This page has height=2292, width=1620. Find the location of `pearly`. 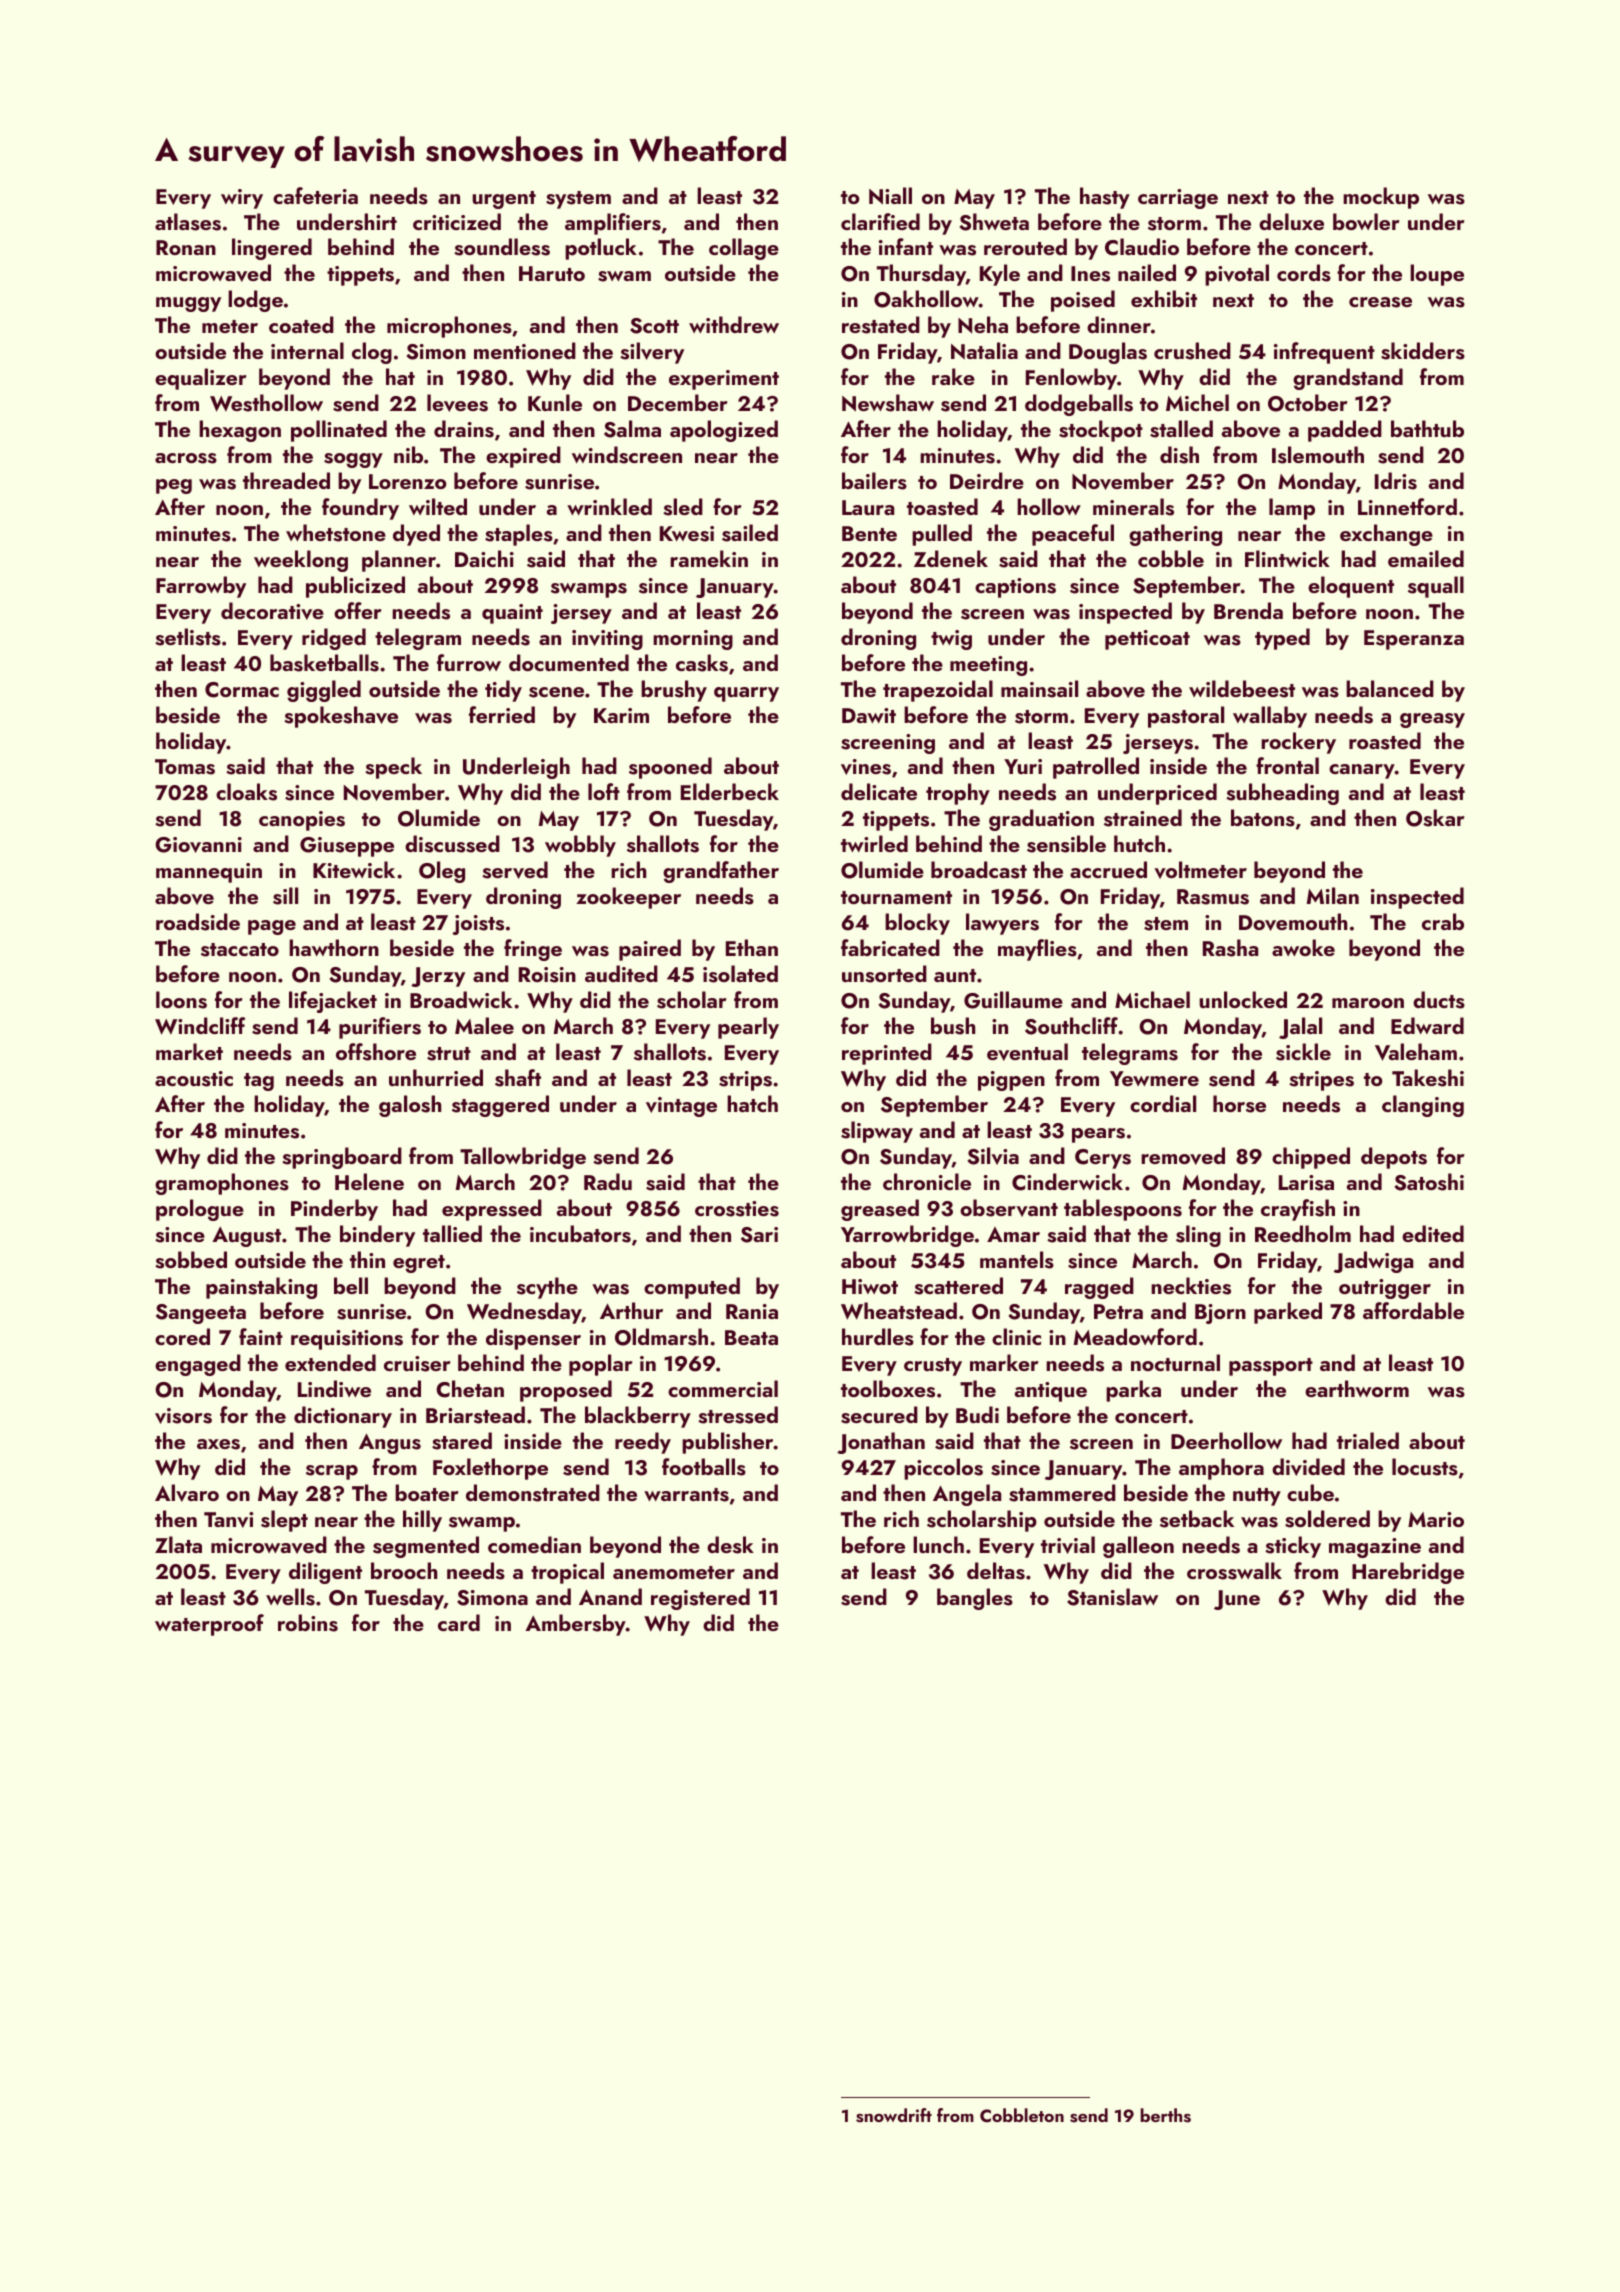

pearly is located at coordinates (748, 1028).
